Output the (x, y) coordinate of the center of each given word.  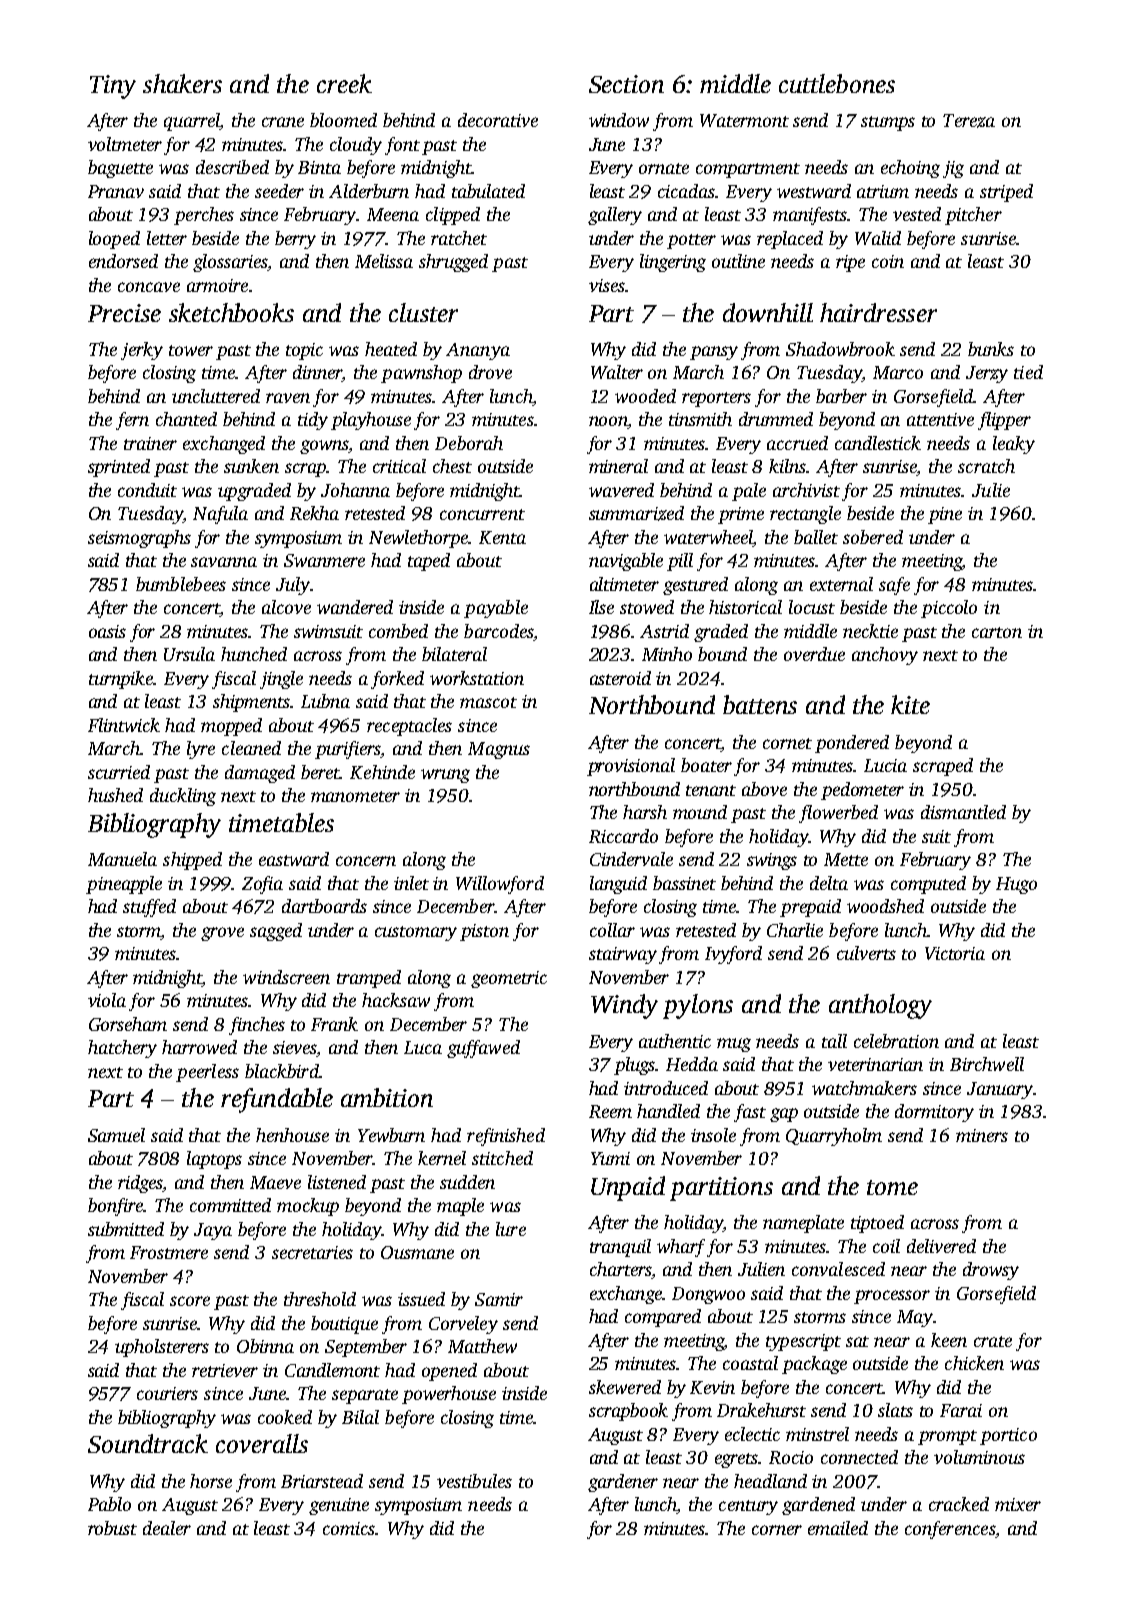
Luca (423, 1047)
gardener (623, 1483)
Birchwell (987, 1064)
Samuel (116, 1135)
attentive (940, 419)
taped (429, 562)
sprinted (119, 468)
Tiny (113, 87)
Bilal (360, 1417)
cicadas (687, 191)
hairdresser (878, 312)
